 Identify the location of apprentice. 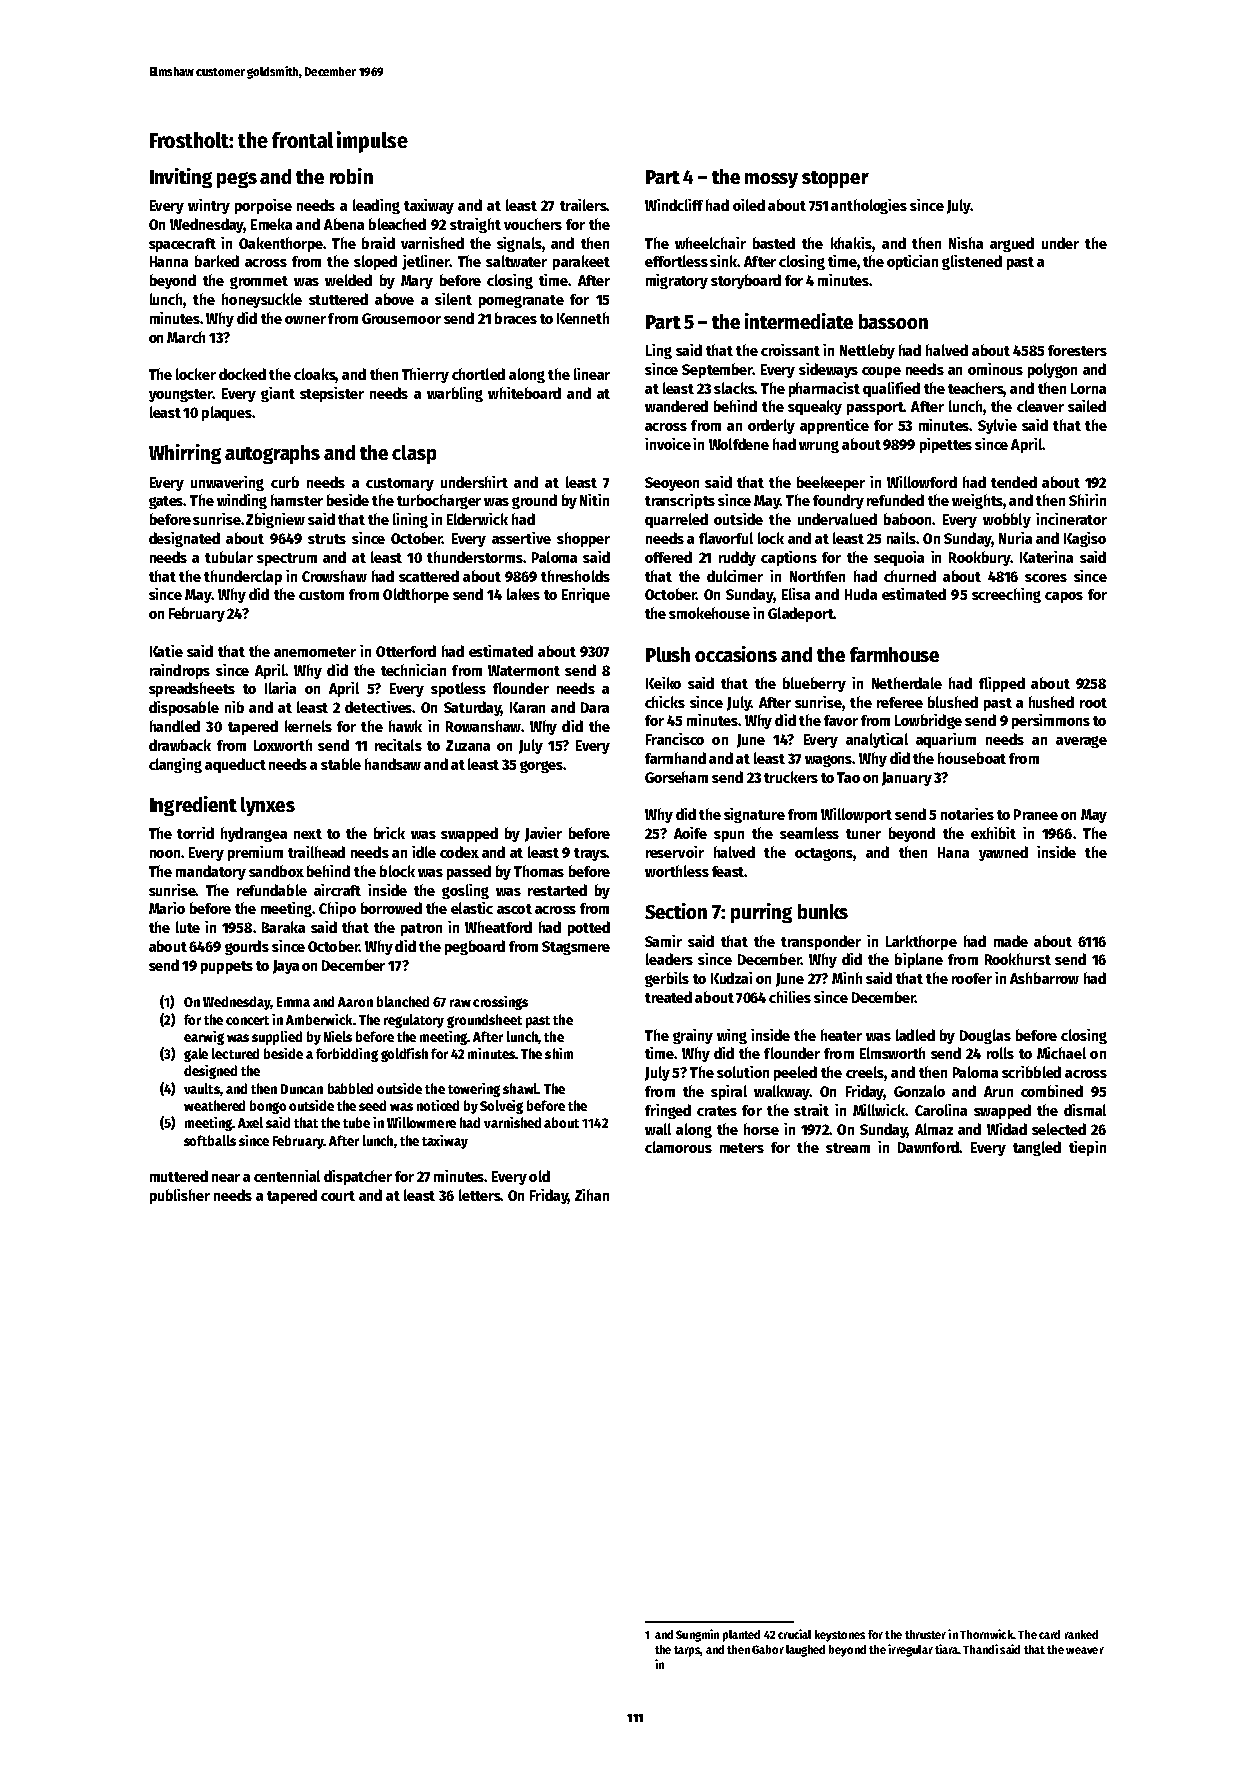
(834, 426).
